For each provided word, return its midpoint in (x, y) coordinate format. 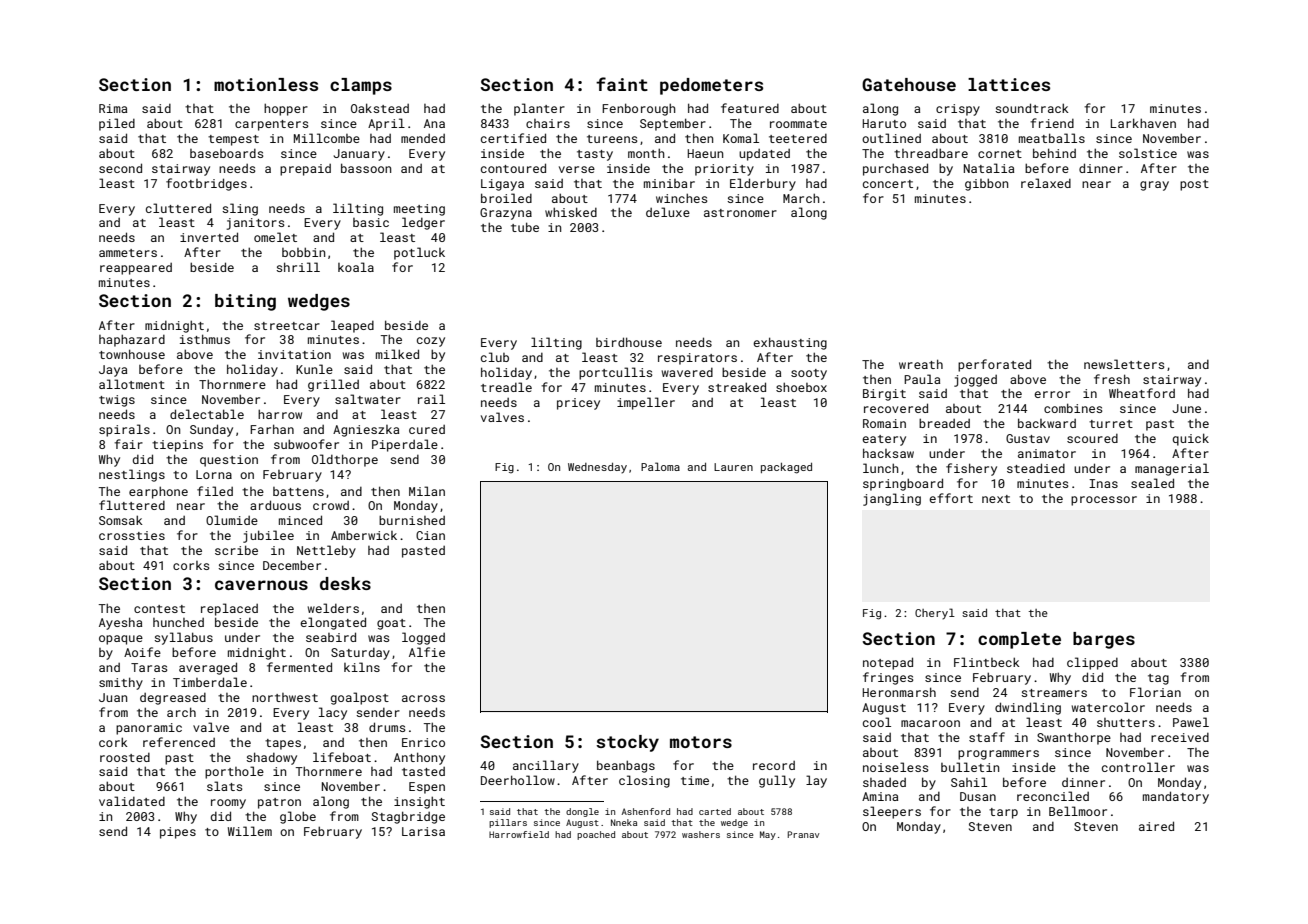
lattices (1009, 84)
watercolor (1108, 707)
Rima (113, 108)
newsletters (1124, 364)
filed (215, 491)
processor (1104, 501)
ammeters (128, 253)
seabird (331, 637)
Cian (430, 535)
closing (644, 781)
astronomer (740, 213)
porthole (234, 772)
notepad (888, 663)
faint (622, 84)
